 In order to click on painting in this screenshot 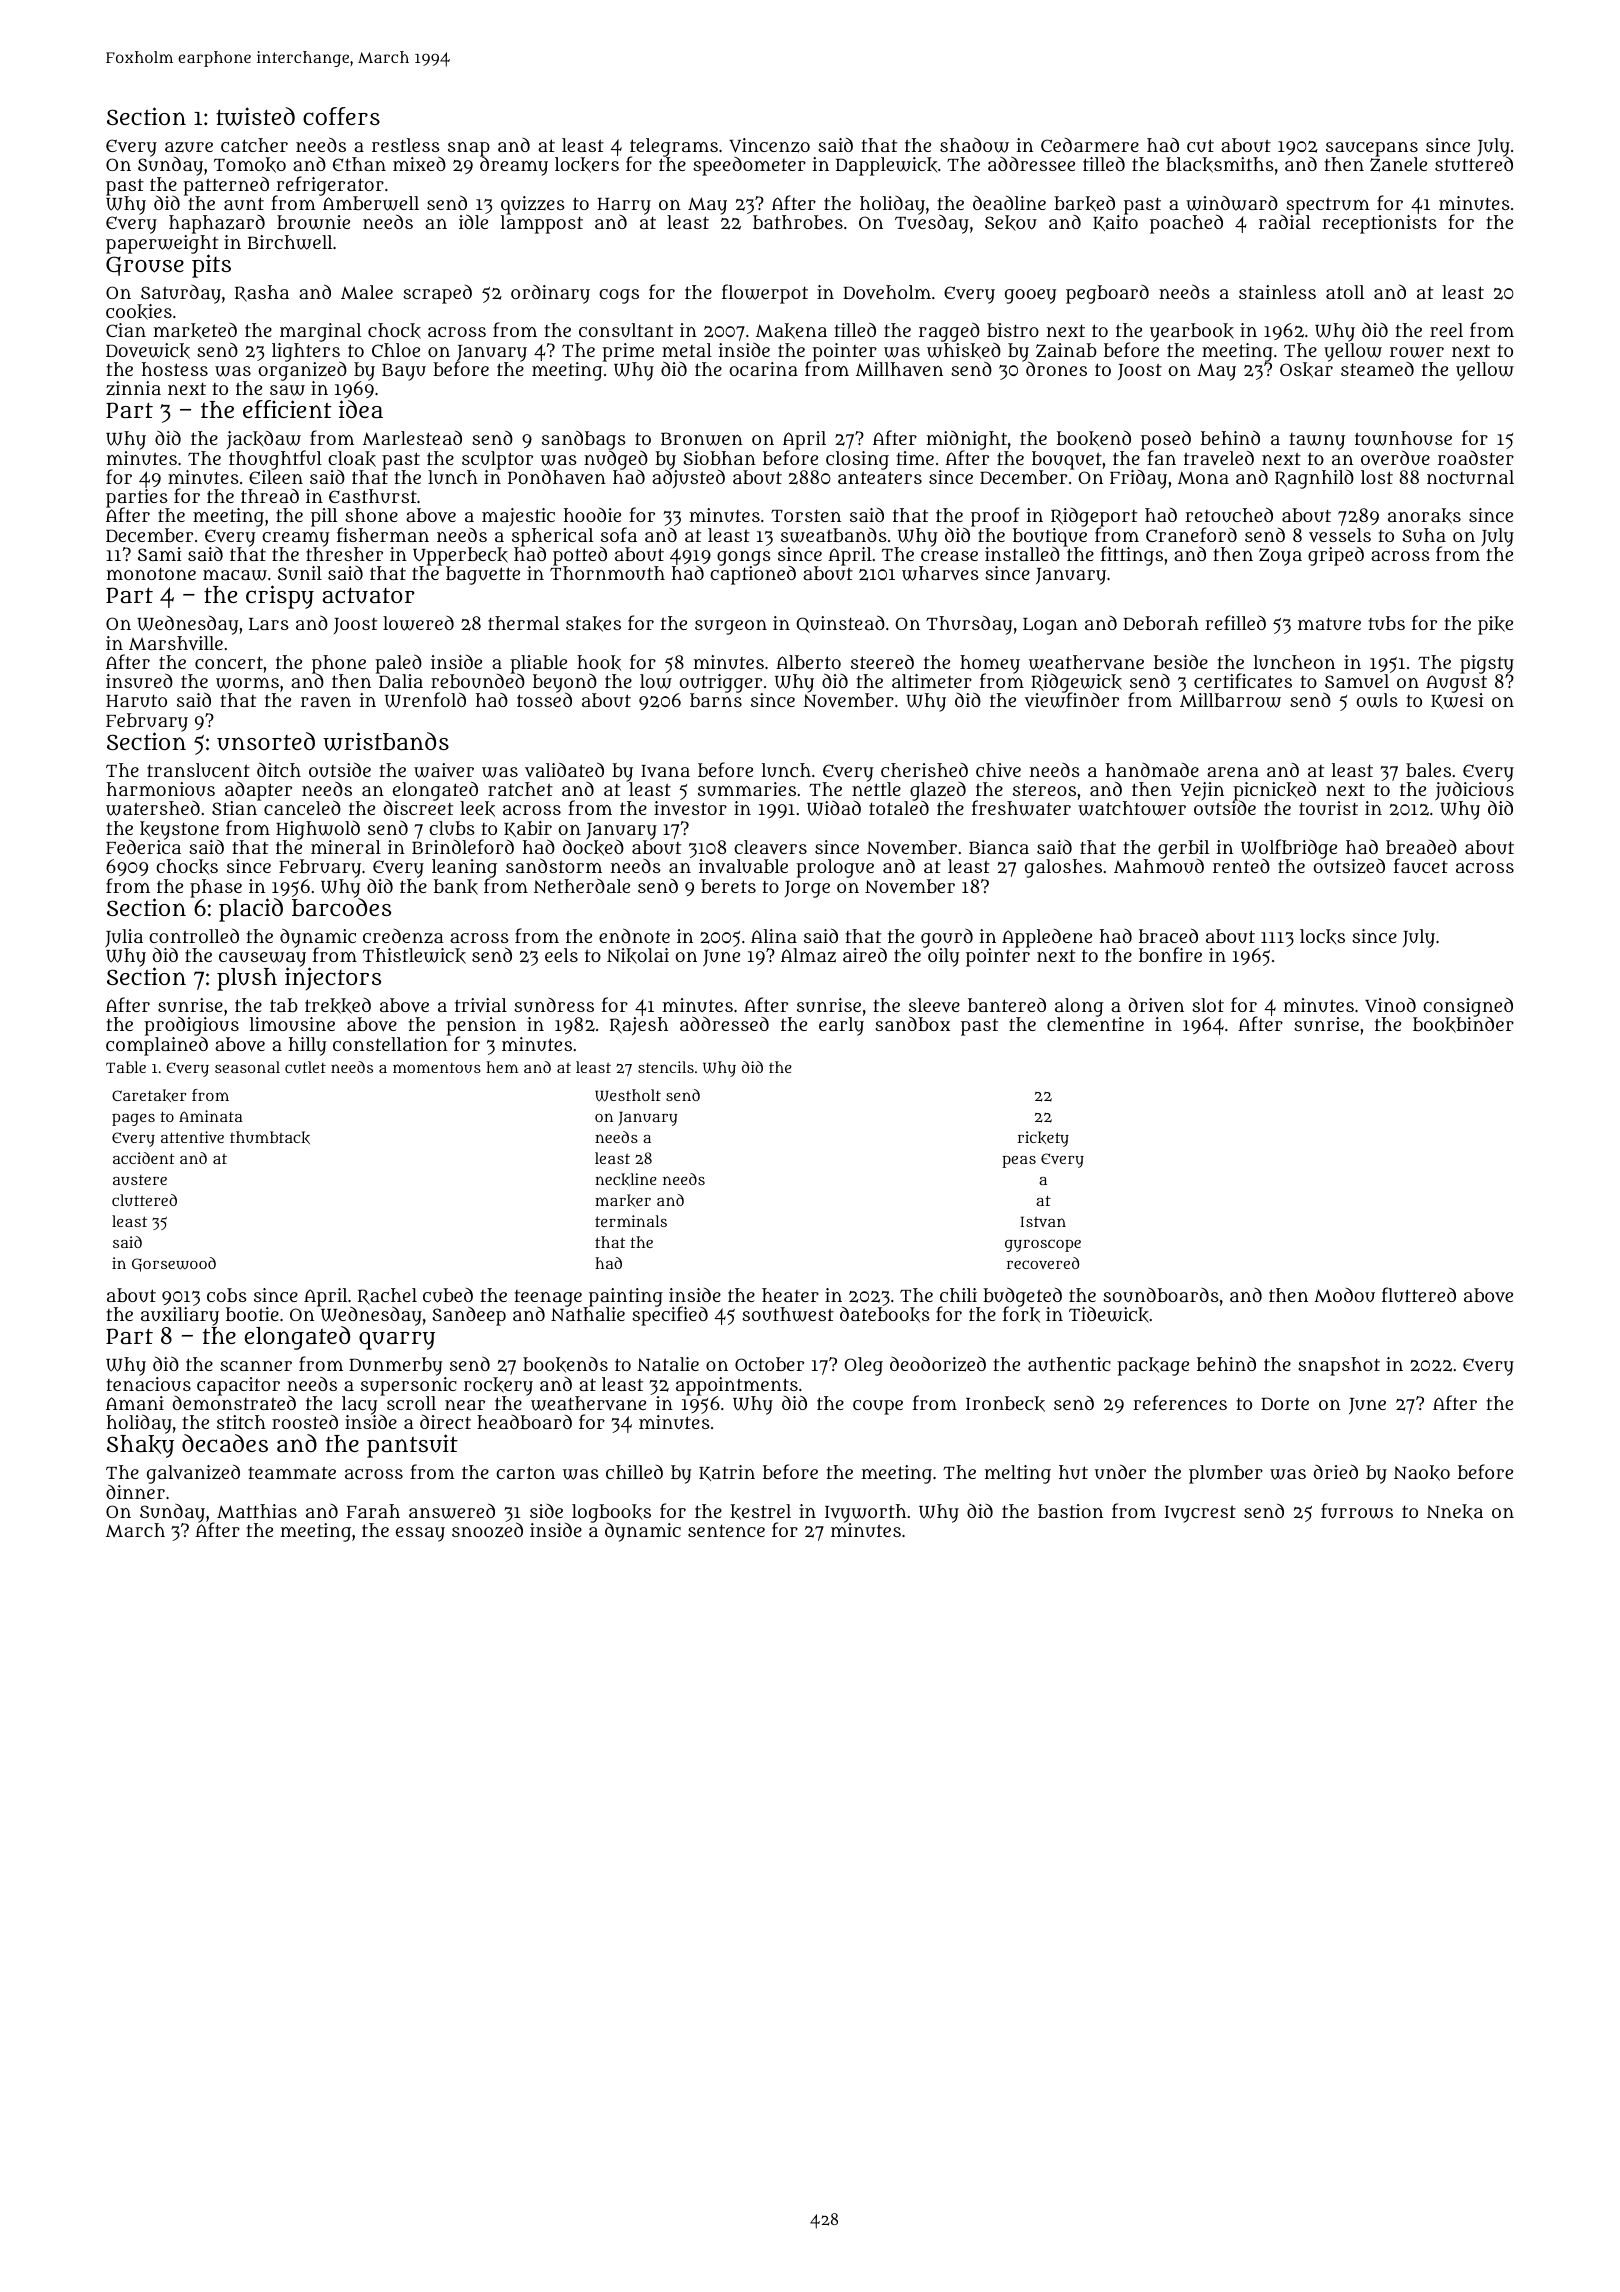, I will do `click(626, 1297)`.
